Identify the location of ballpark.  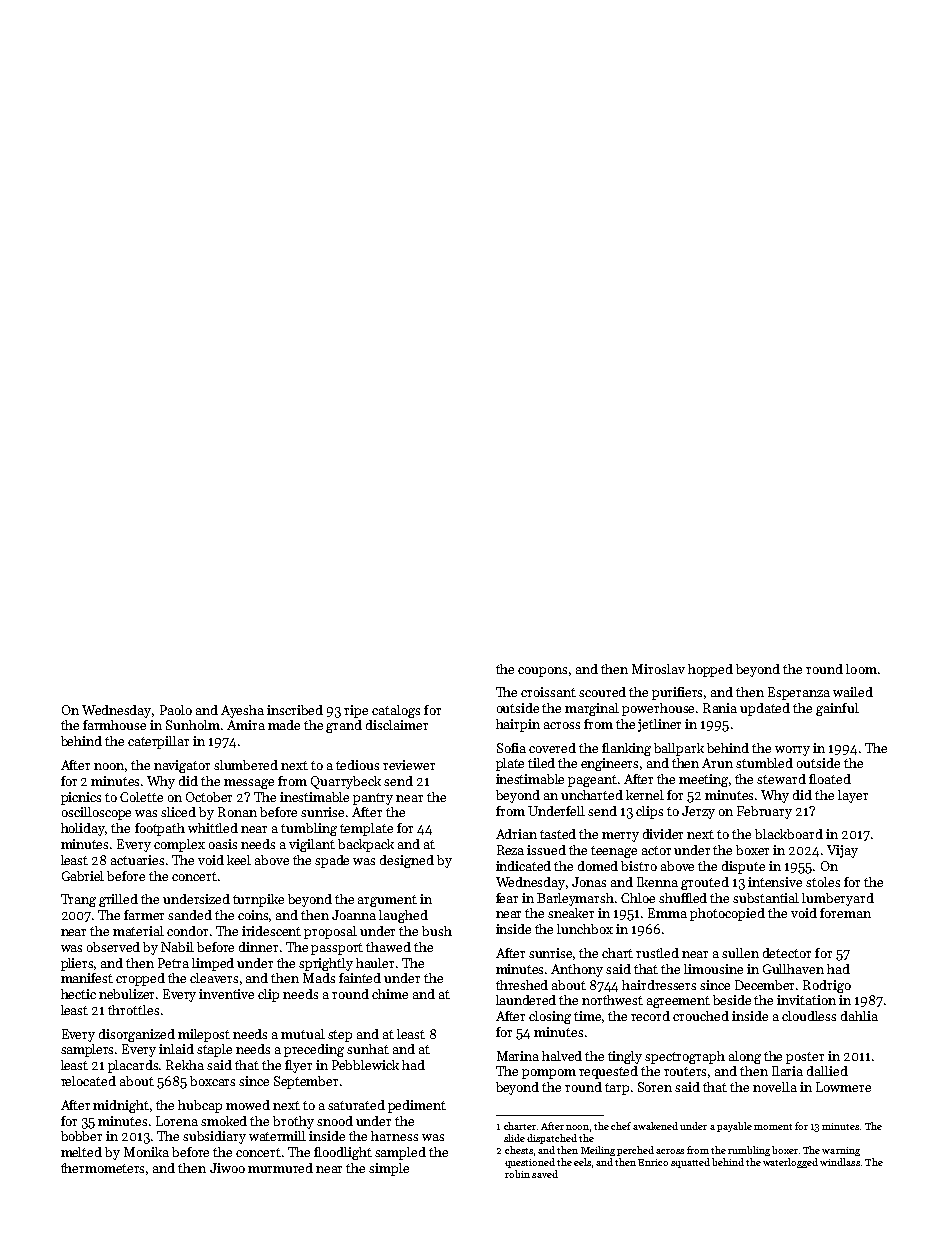
(679, 749).
